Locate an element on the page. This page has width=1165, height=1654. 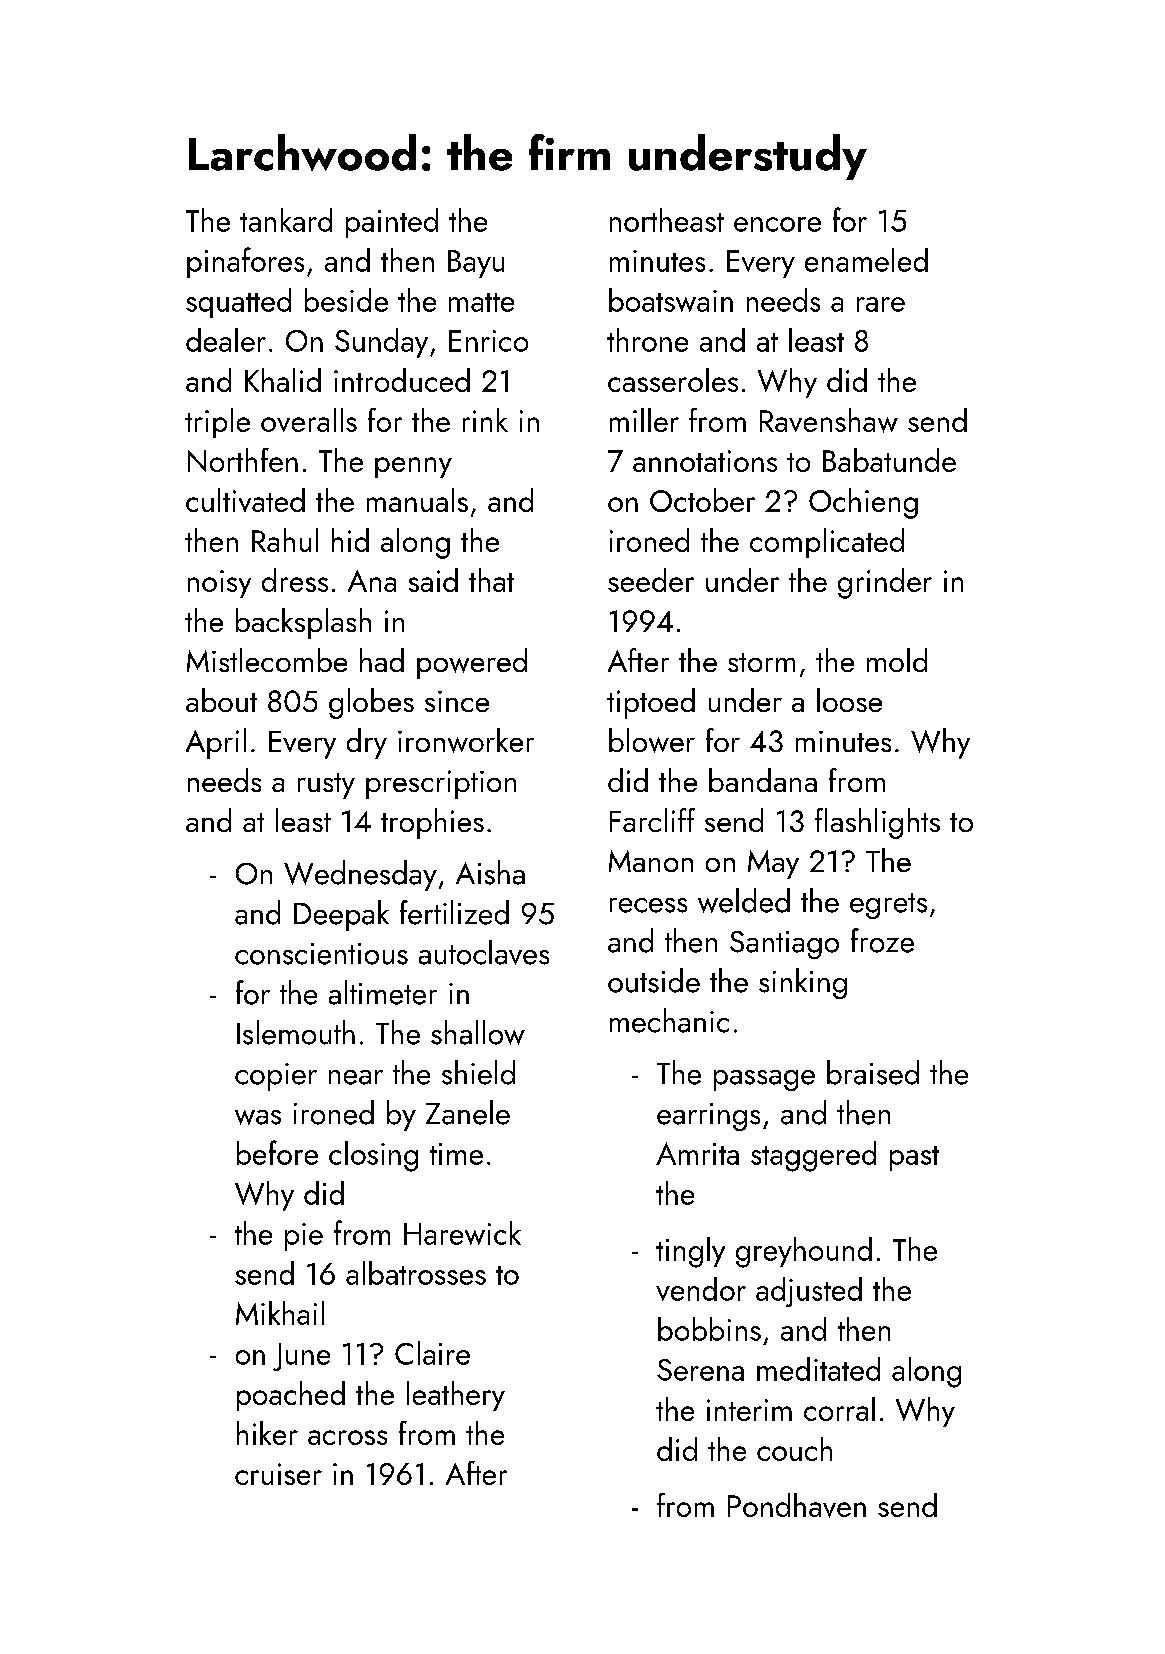
Aisha is located at coordinates (490, 872).
